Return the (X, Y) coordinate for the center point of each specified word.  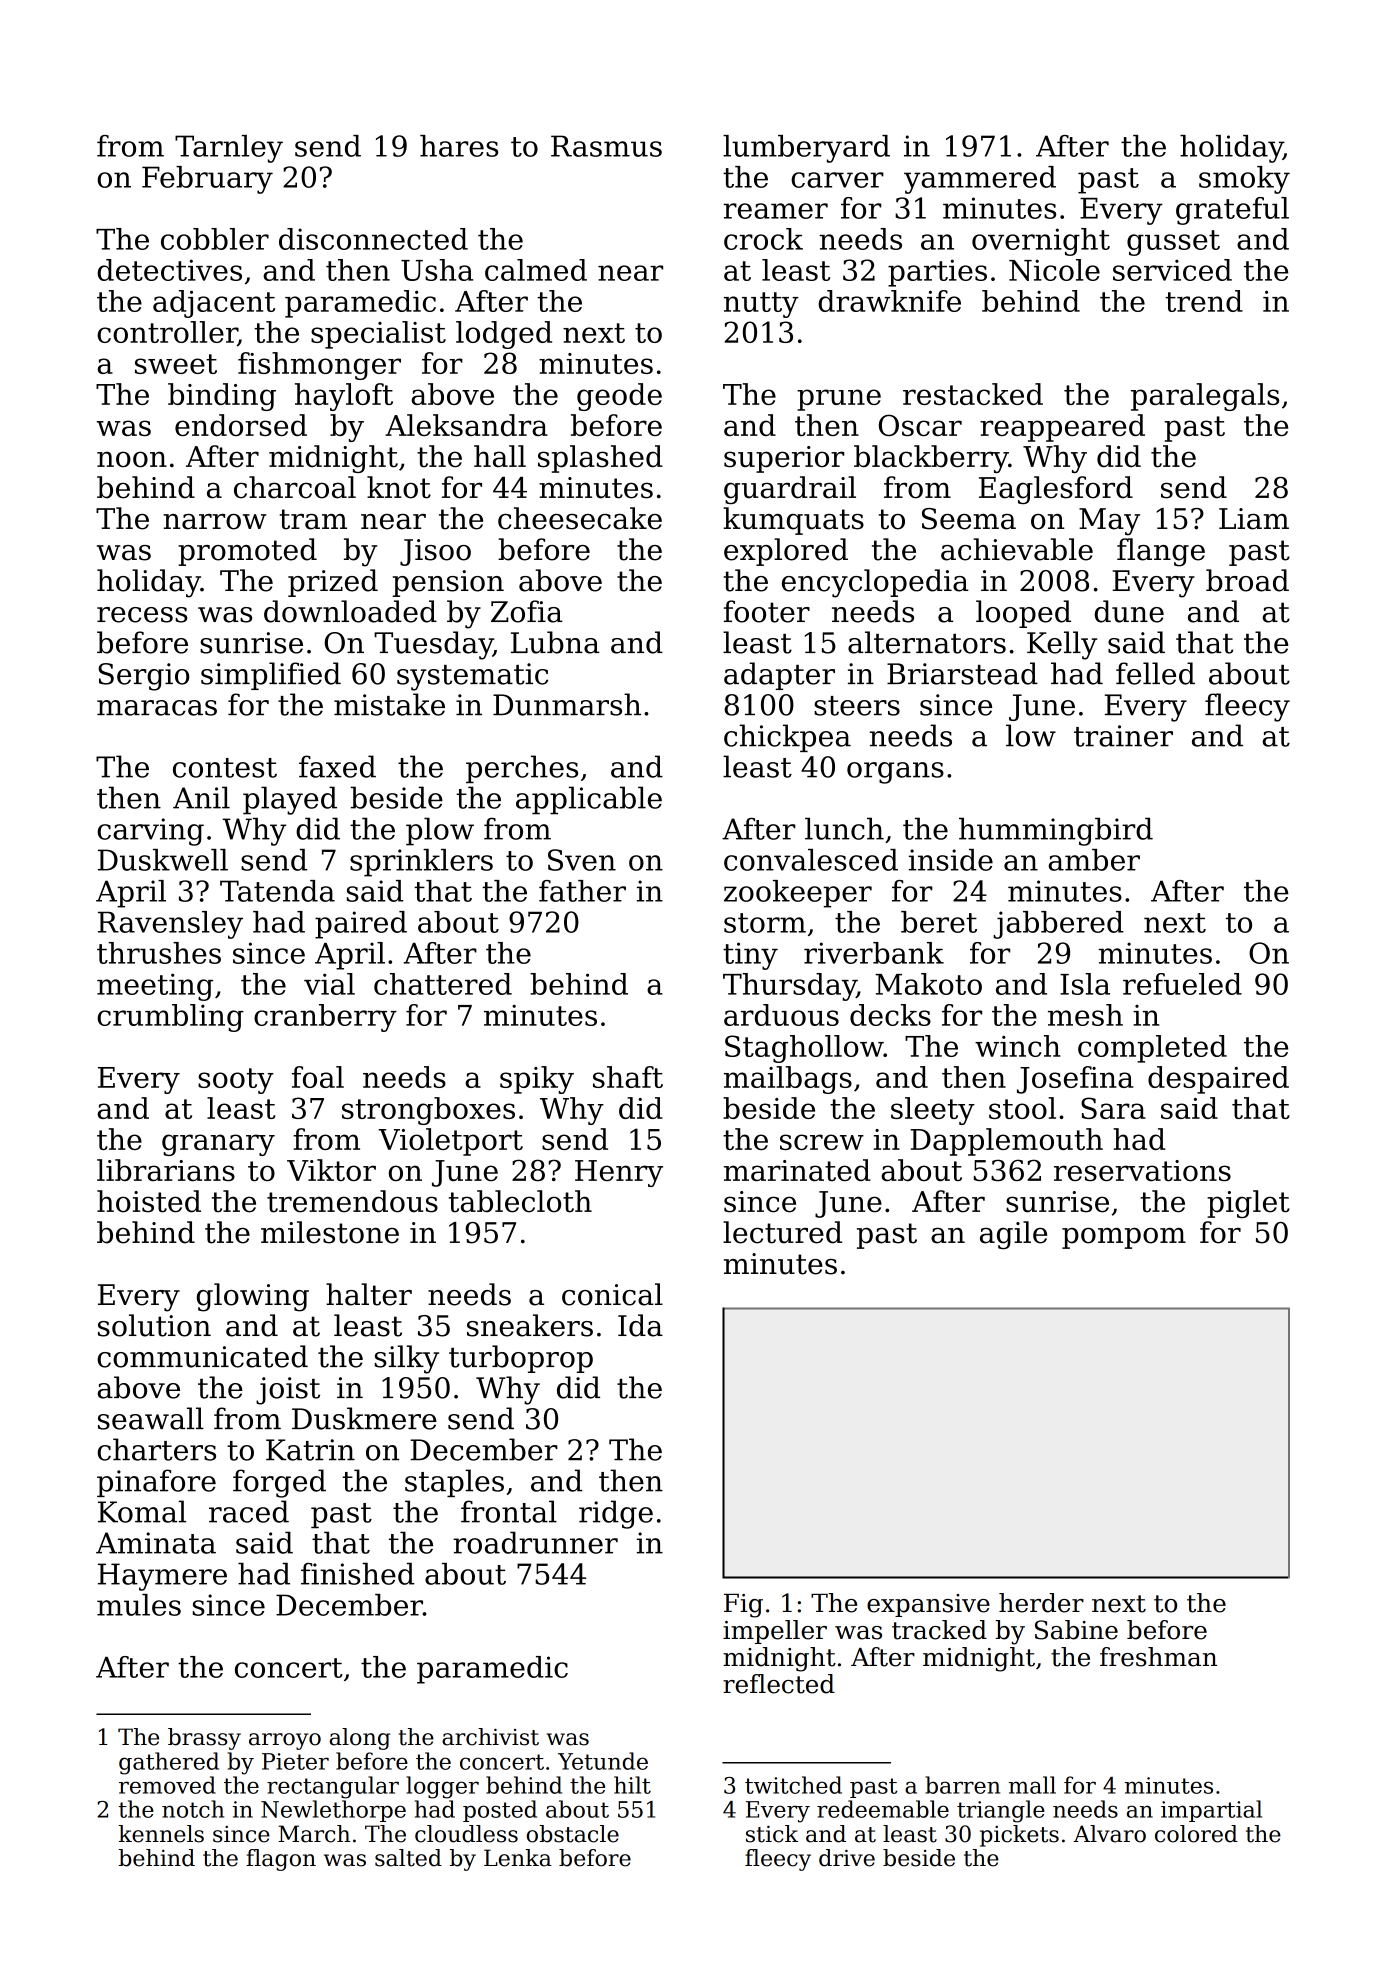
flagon (281, 1860)
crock (763, 239)
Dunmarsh (567, 704)
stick (772, 1834)
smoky (1244, 180)
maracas (157, 708)
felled (1155, 673)
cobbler (215, 239)
